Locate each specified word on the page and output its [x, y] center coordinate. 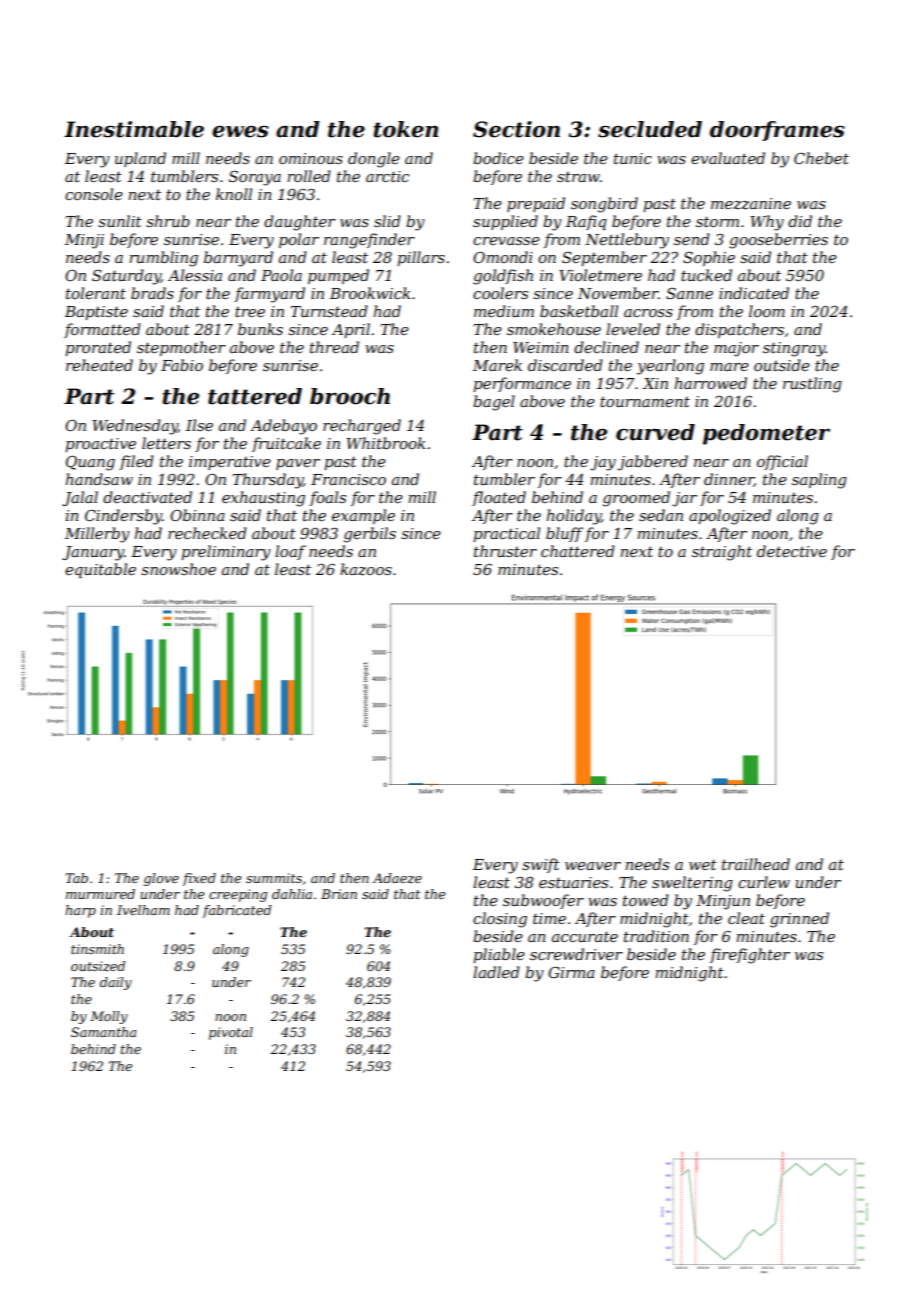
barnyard [238, 259]
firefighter [750, 956]
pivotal [231, 1033]
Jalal [80, 498]
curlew [764, 882]
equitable [100, 570]
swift [541, 865]
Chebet [821, 158]
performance [522, 384]
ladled [496, 972]
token [406, 129]
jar [684, 499]
